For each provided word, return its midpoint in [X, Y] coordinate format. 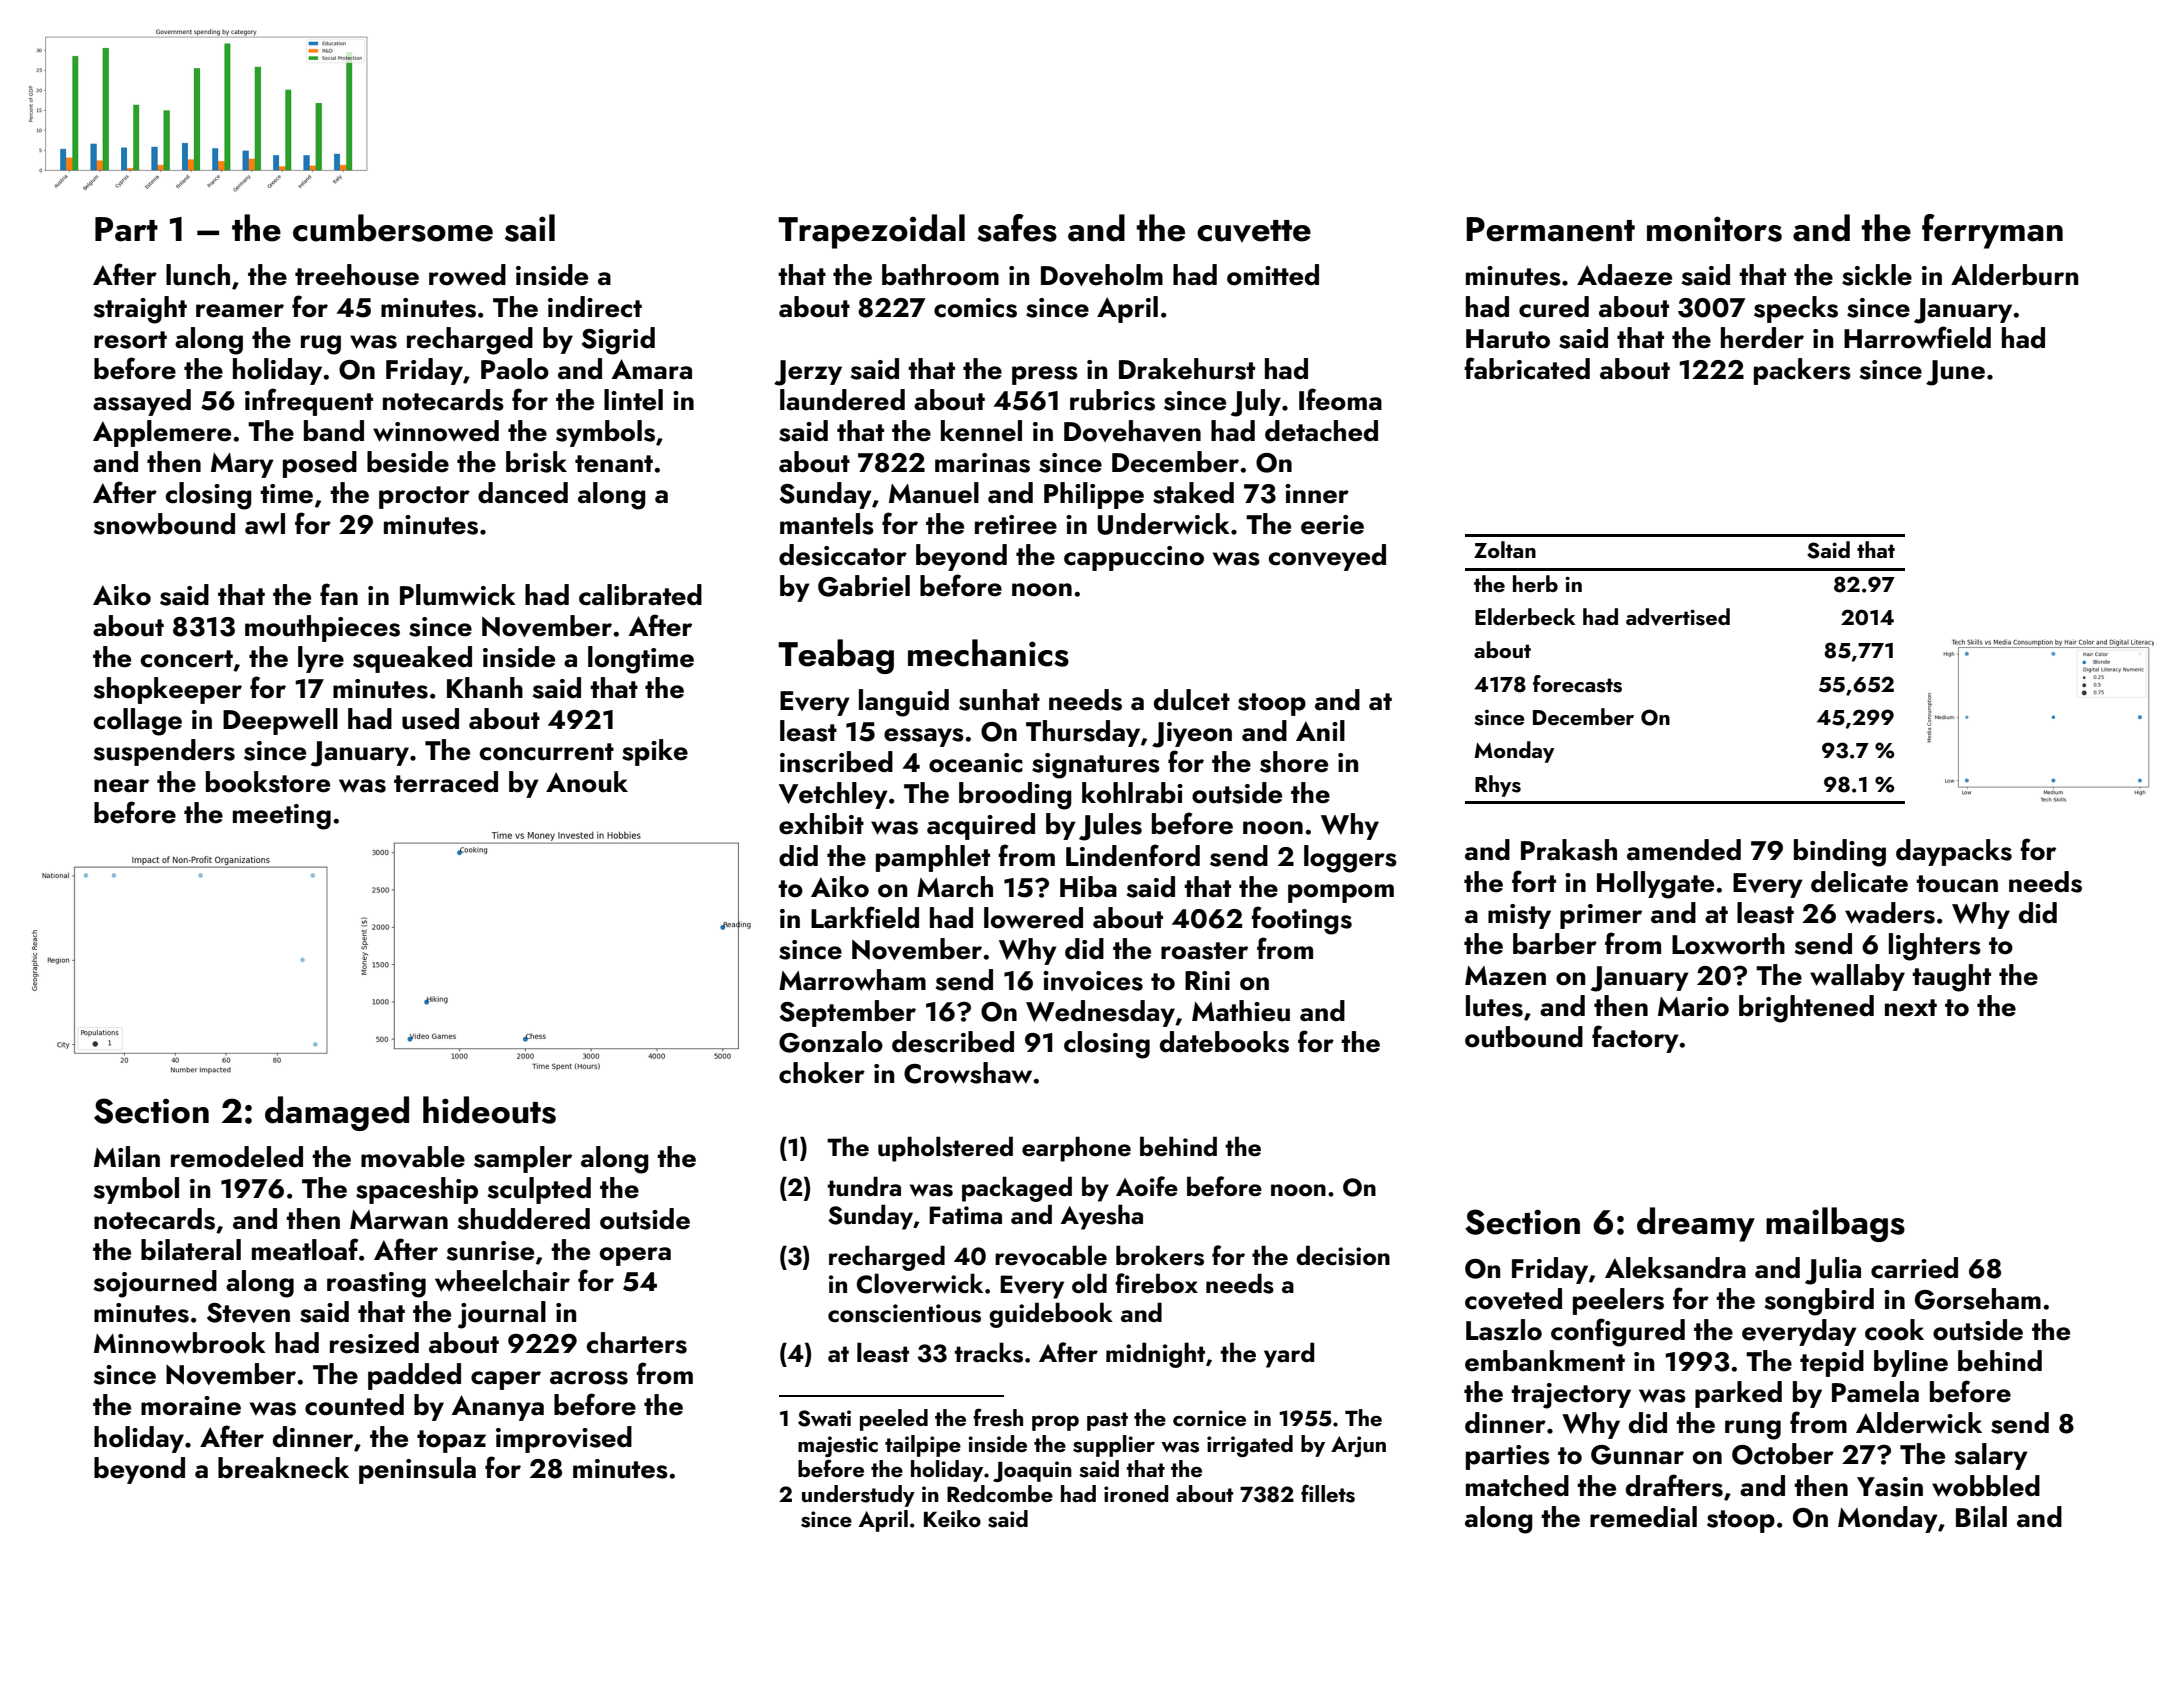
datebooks [1224, 1042]
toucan [1957, 884]
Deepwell [280, 721]
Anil [1320, 730]
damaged [337, 1113]
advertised [1678, 617]
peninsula [417, 1470]
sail [530, 228]
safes [1017, 228]
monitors [1714, 229]
